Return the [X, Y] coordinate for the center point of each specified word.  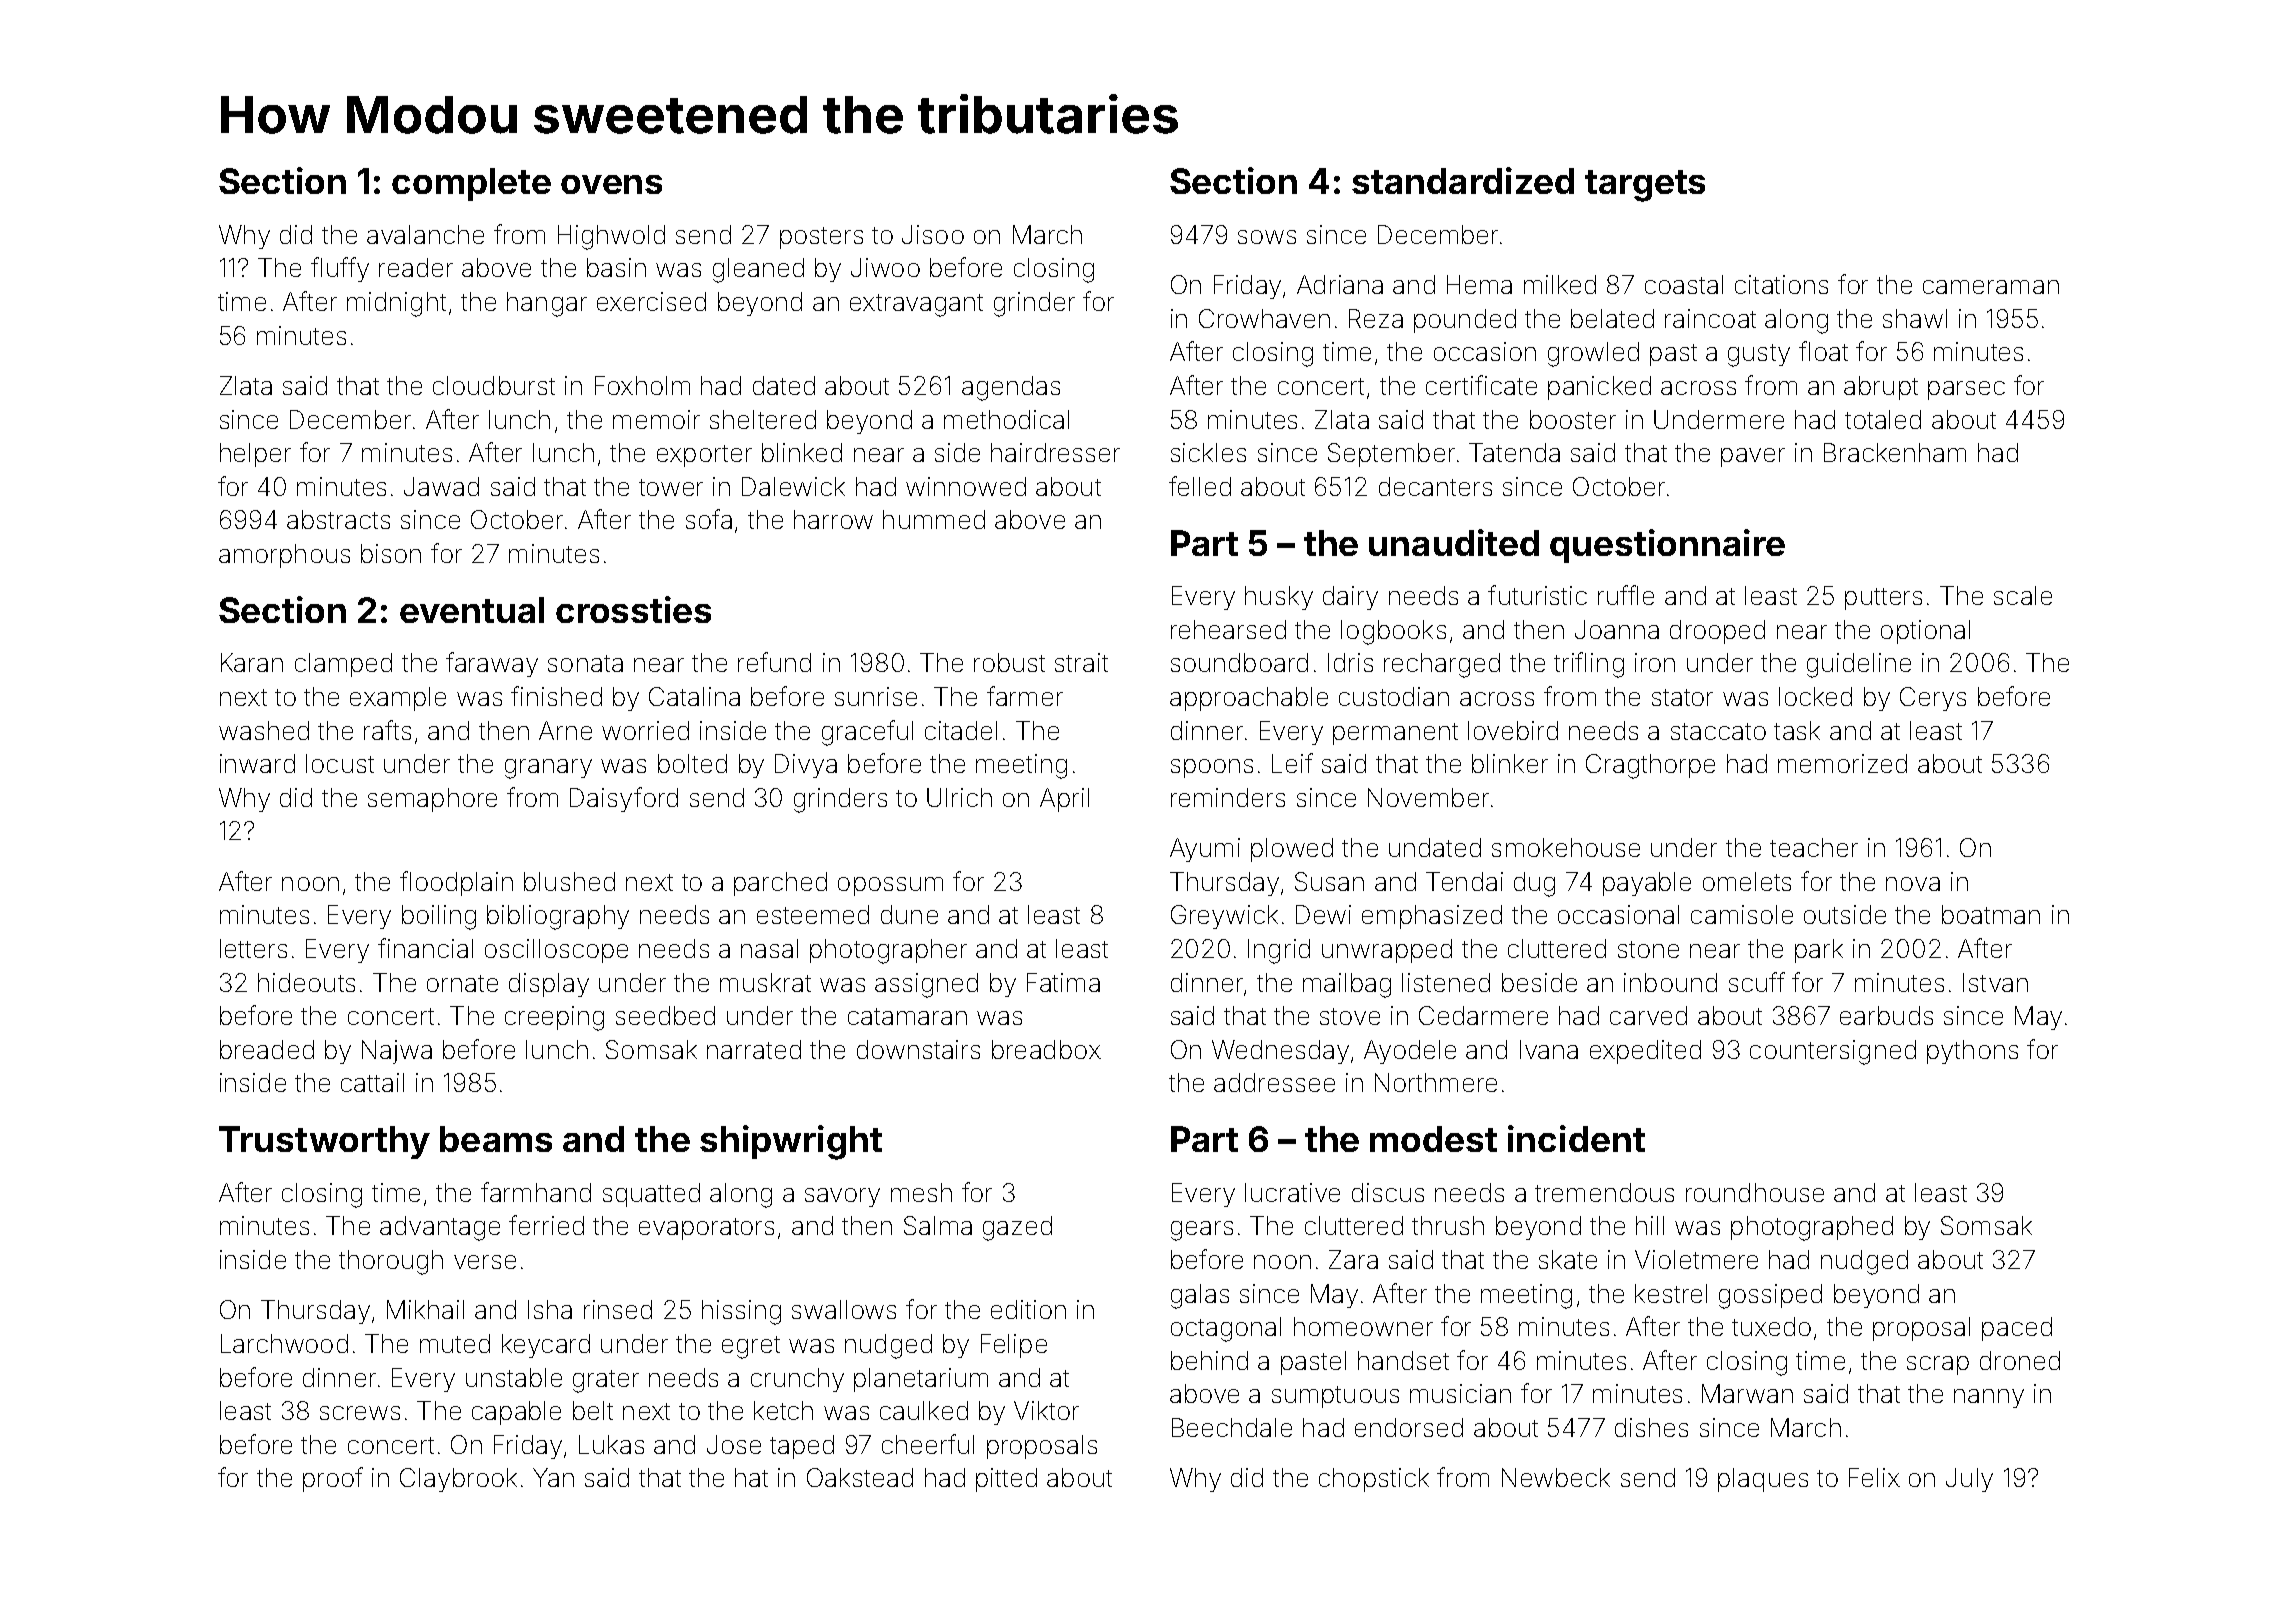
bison [391, 553]
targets [1645, 186]
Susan [1329, 881]
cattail [372, 1082]
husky [1279, 598]
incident [1576, 1138]
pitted [1006, 1480]
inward [257, 763]
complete [471, 184]
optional [1925, 632]
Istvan [1995, 982]
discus [1388, 1192]
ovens [611, 184]
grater [606, 1381]
